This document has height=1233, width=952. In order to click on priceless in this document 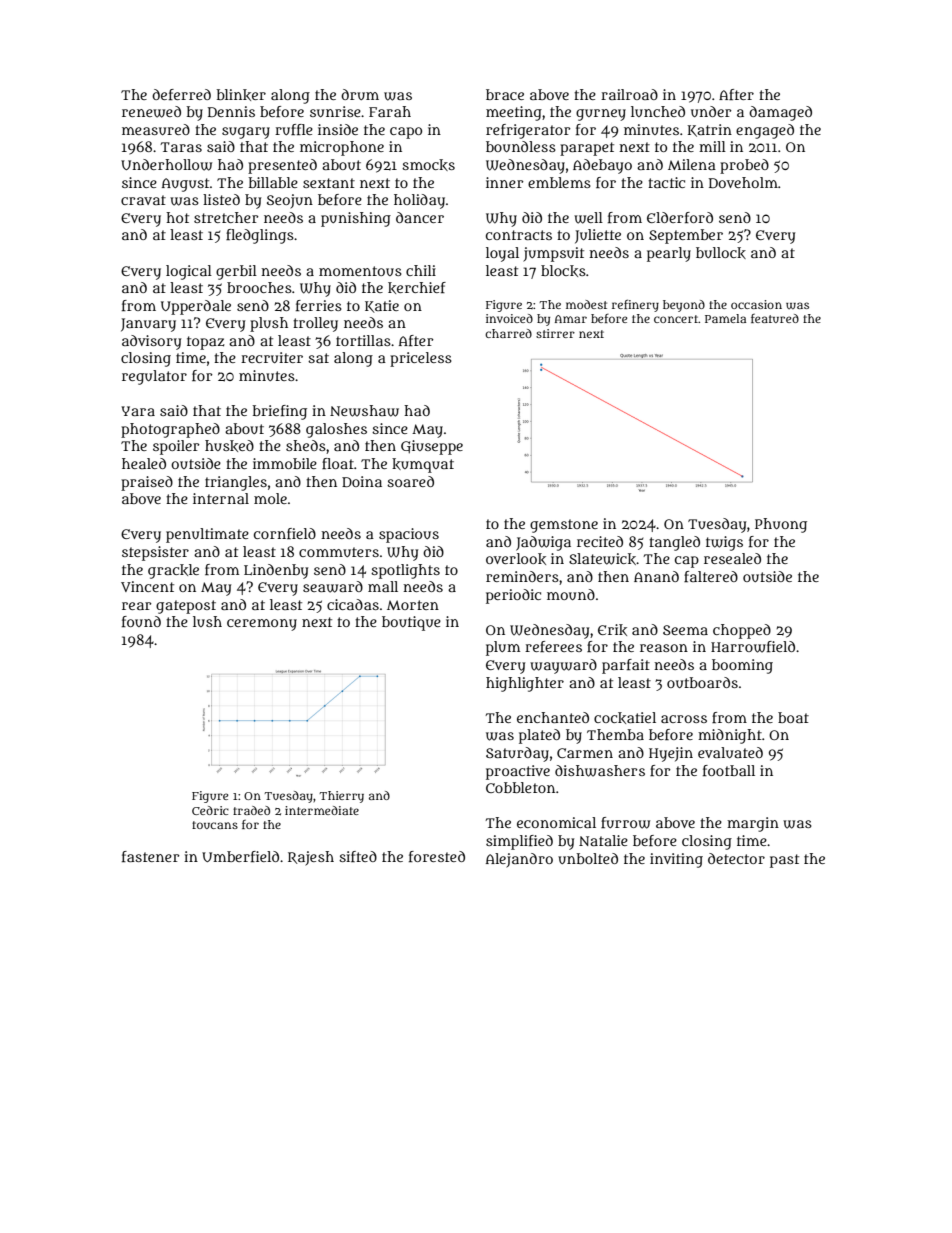, I will do `click(421, 359)`.
